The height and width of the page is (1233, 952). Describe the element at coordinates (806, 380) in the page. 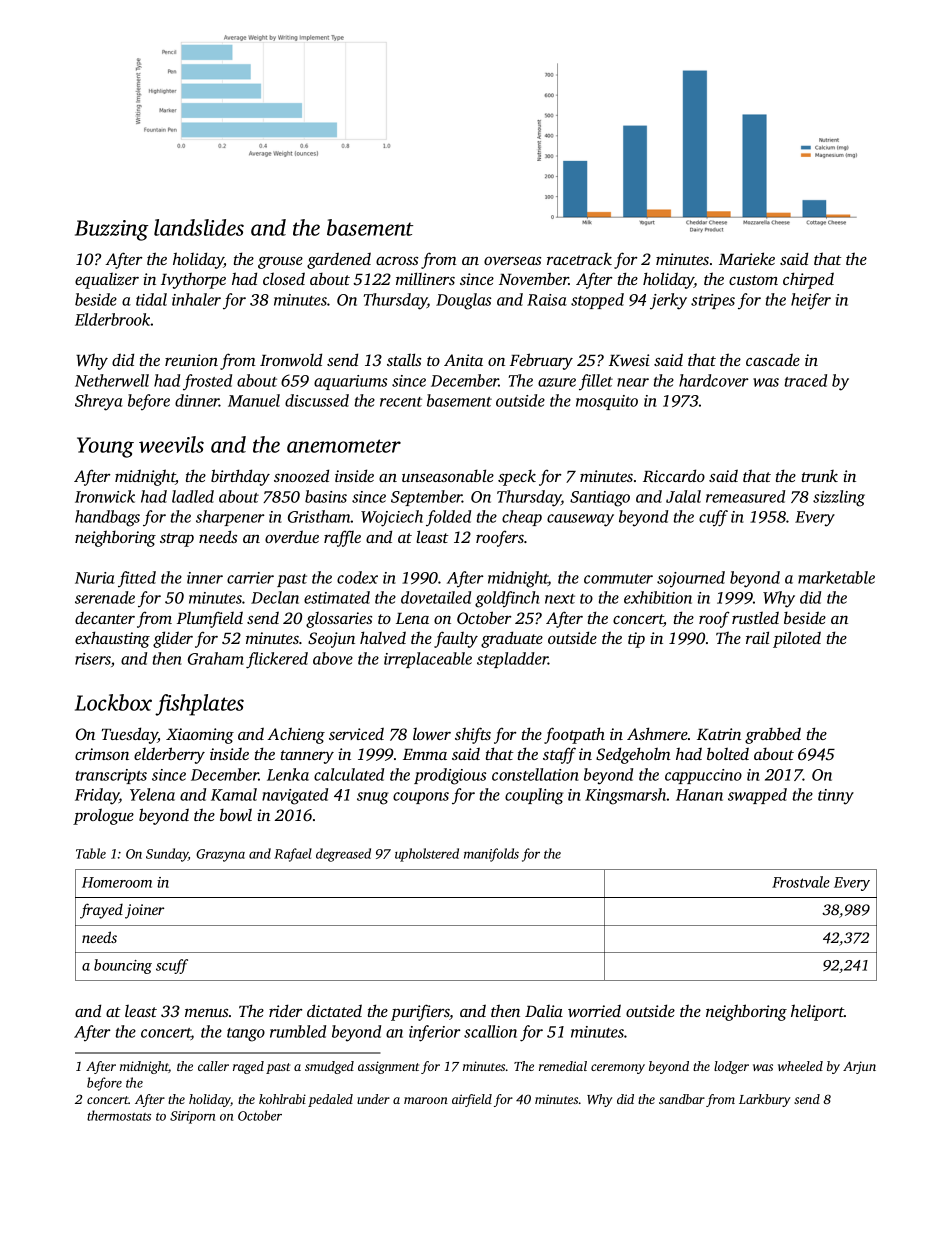

I see `traced` at that location.
